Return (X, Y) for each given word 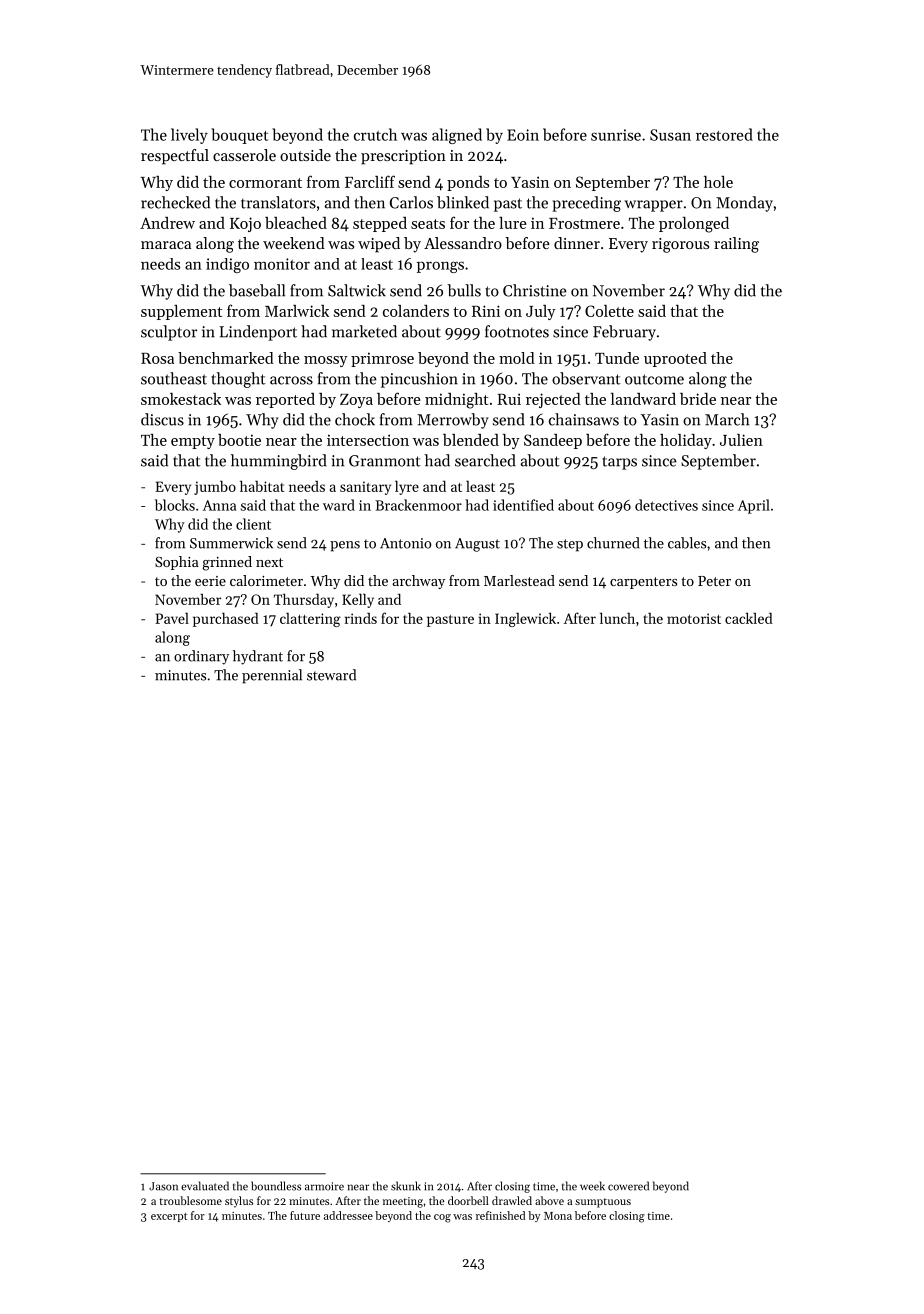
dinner (577, 243)
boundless (276, 1186)
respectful (175, 157)
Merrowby (453, 421)
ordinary (201, 657)
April (754, 506)
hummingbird (279, 462)
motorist (694, 618)
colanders (416, 311)
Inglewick (525, 619)
